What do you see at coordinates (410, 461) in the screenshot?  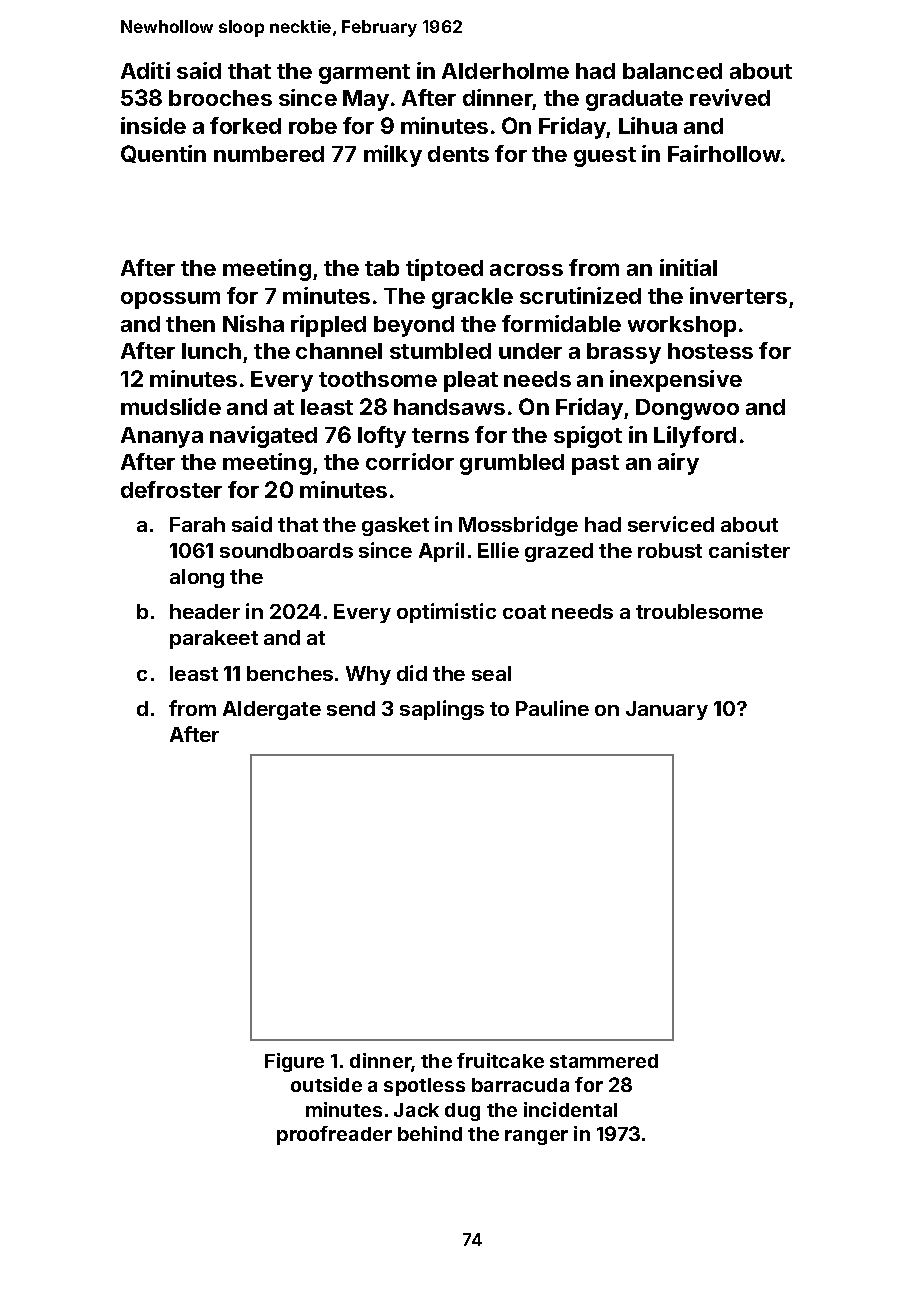 I see `corridor` at bounding box center [410, 461].
